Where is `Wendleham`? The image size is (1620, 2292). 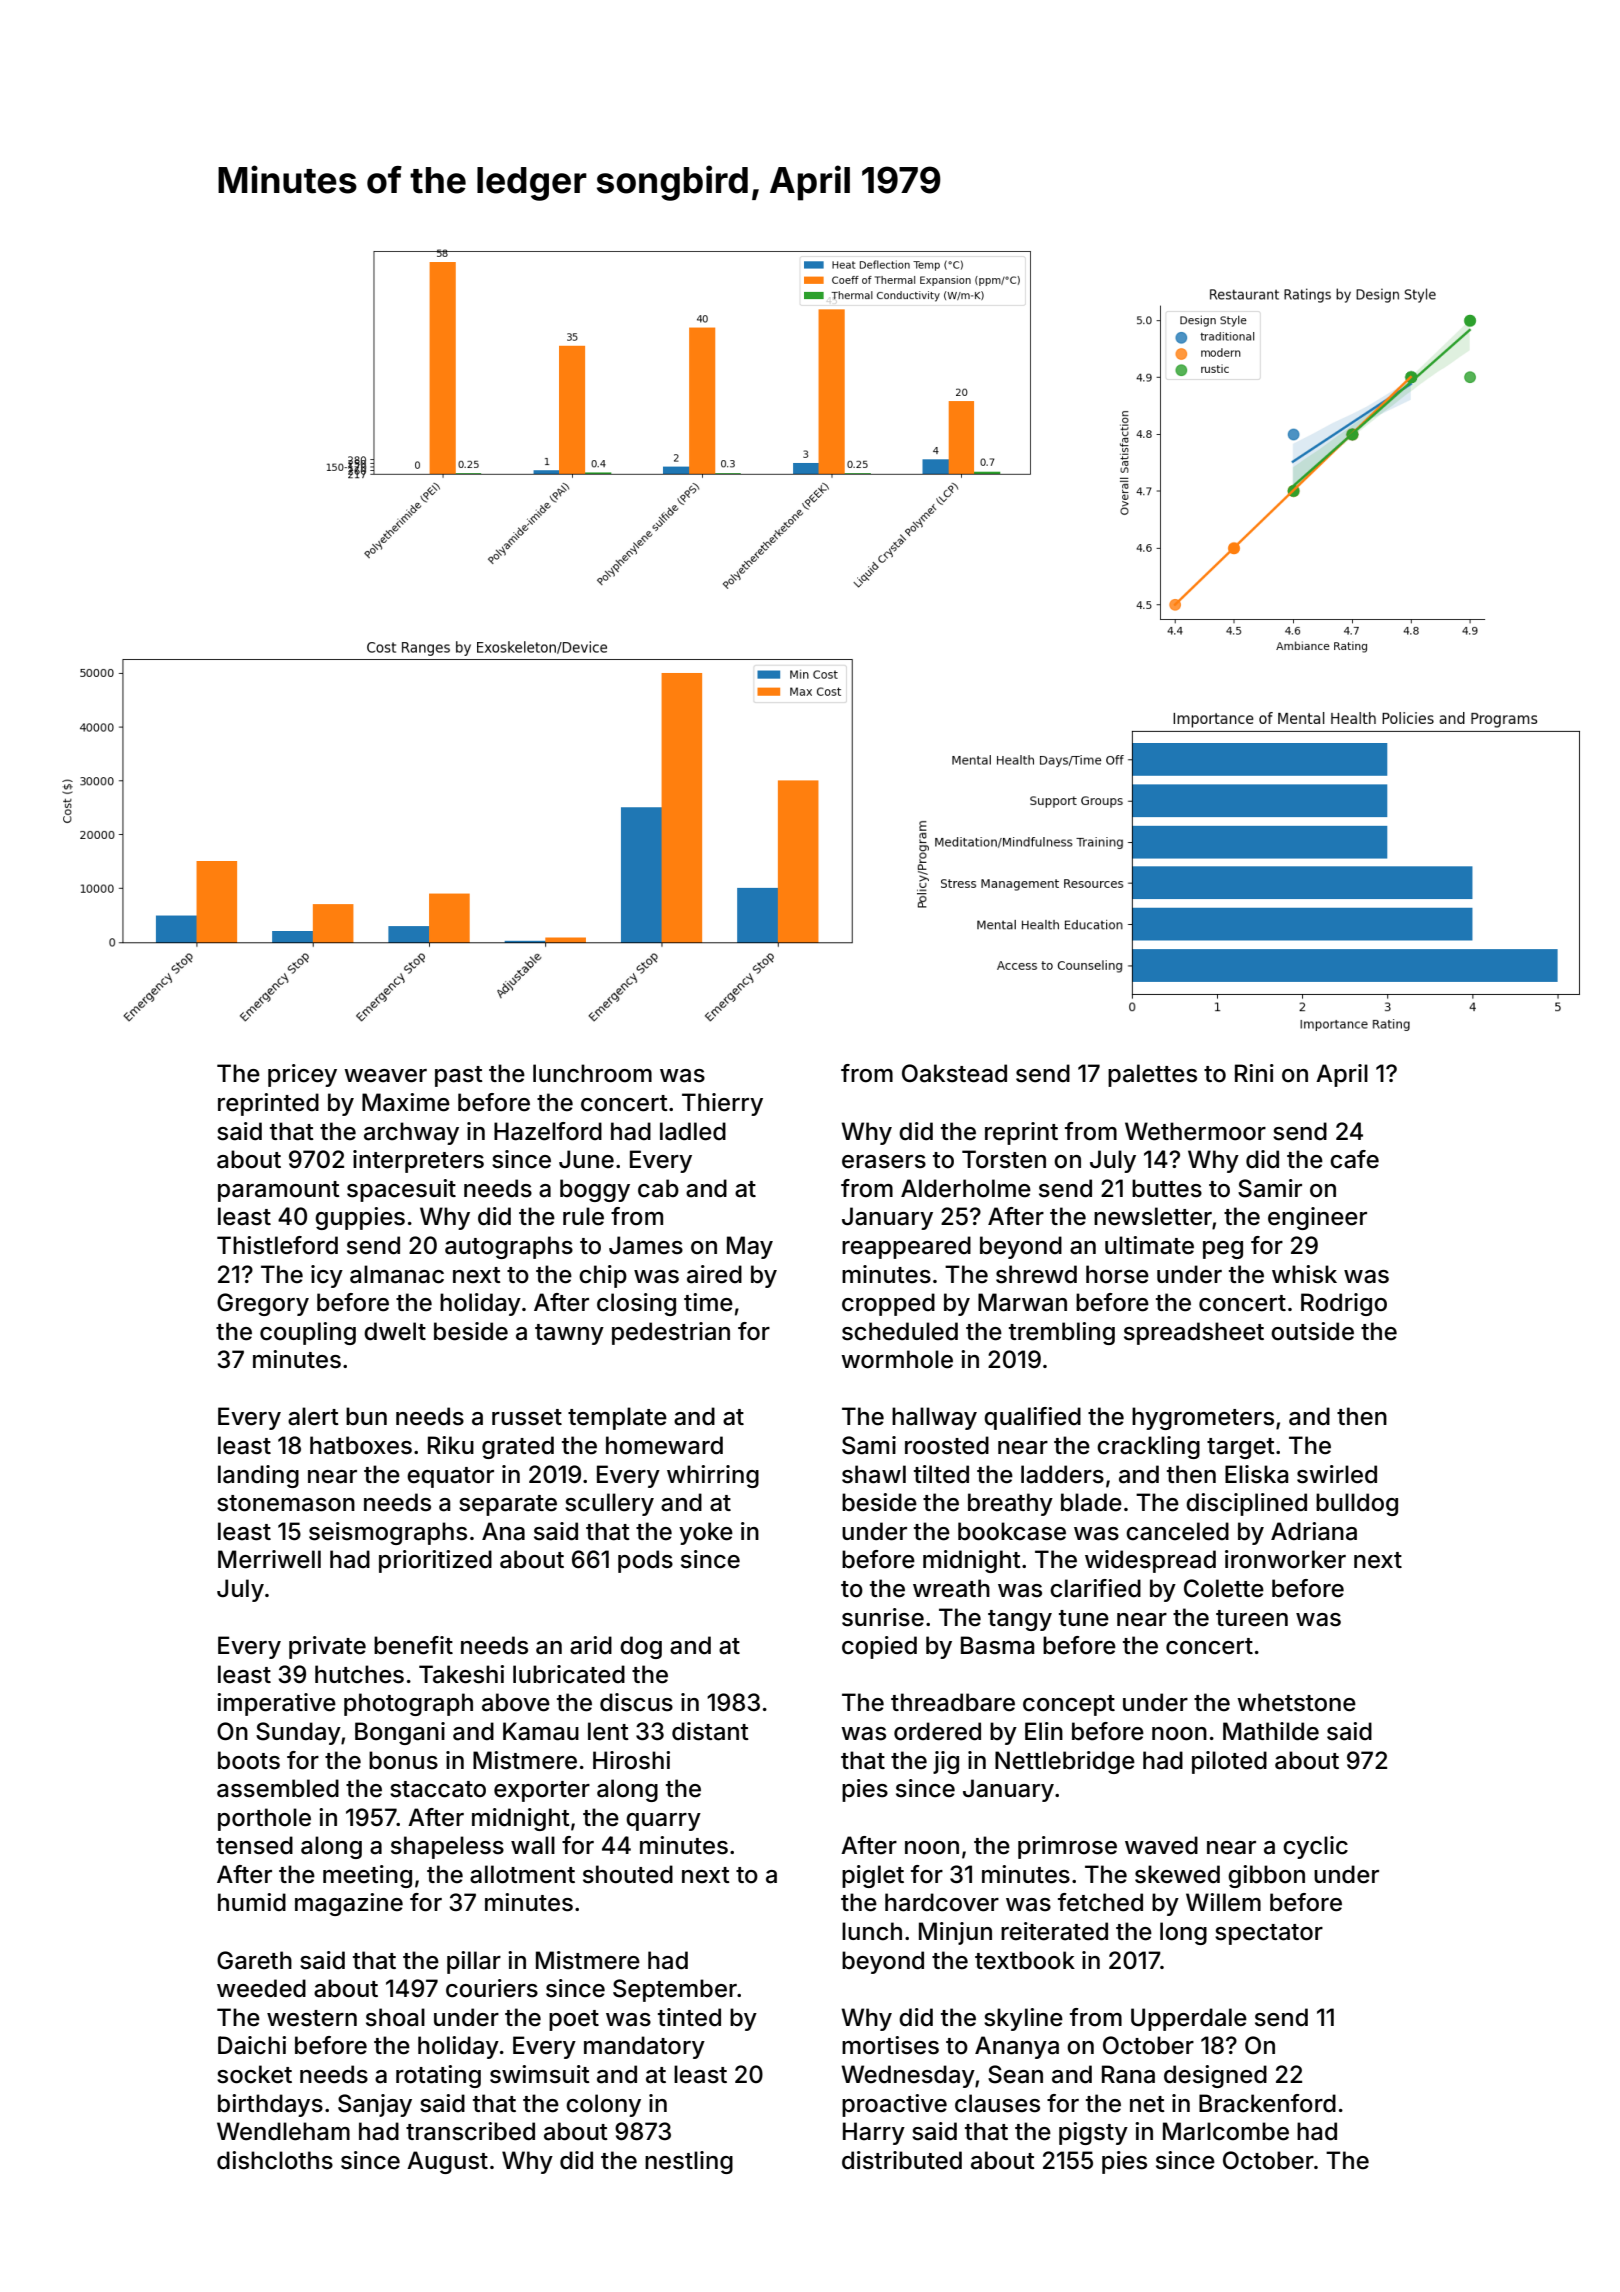
Wendleham is located at coordinates (283, 2131).
